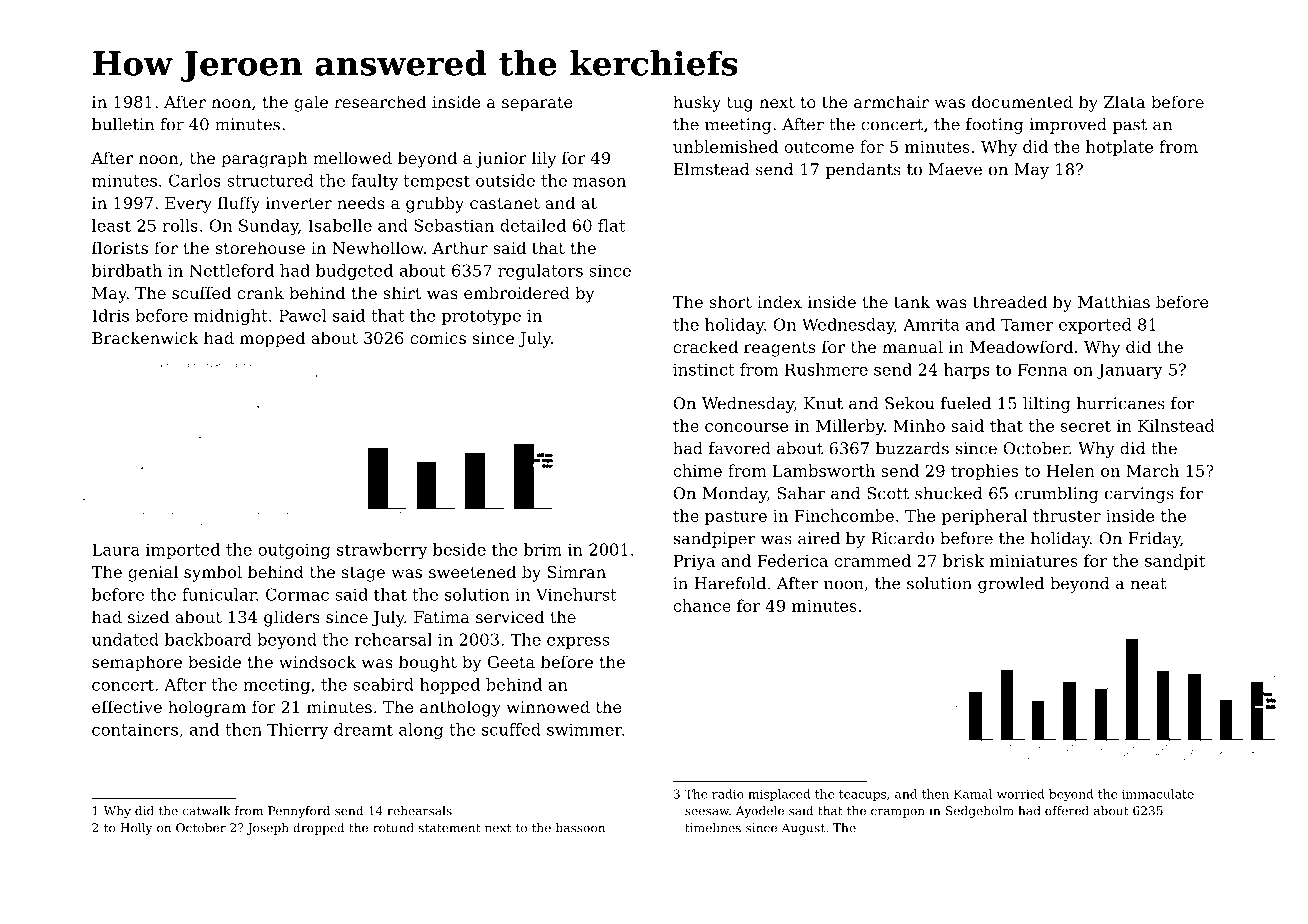 This screenshot has height=924, width=1308. Describe the element at coordinates (206, 811) in the screenshot. I see `catwalk` at that location.
